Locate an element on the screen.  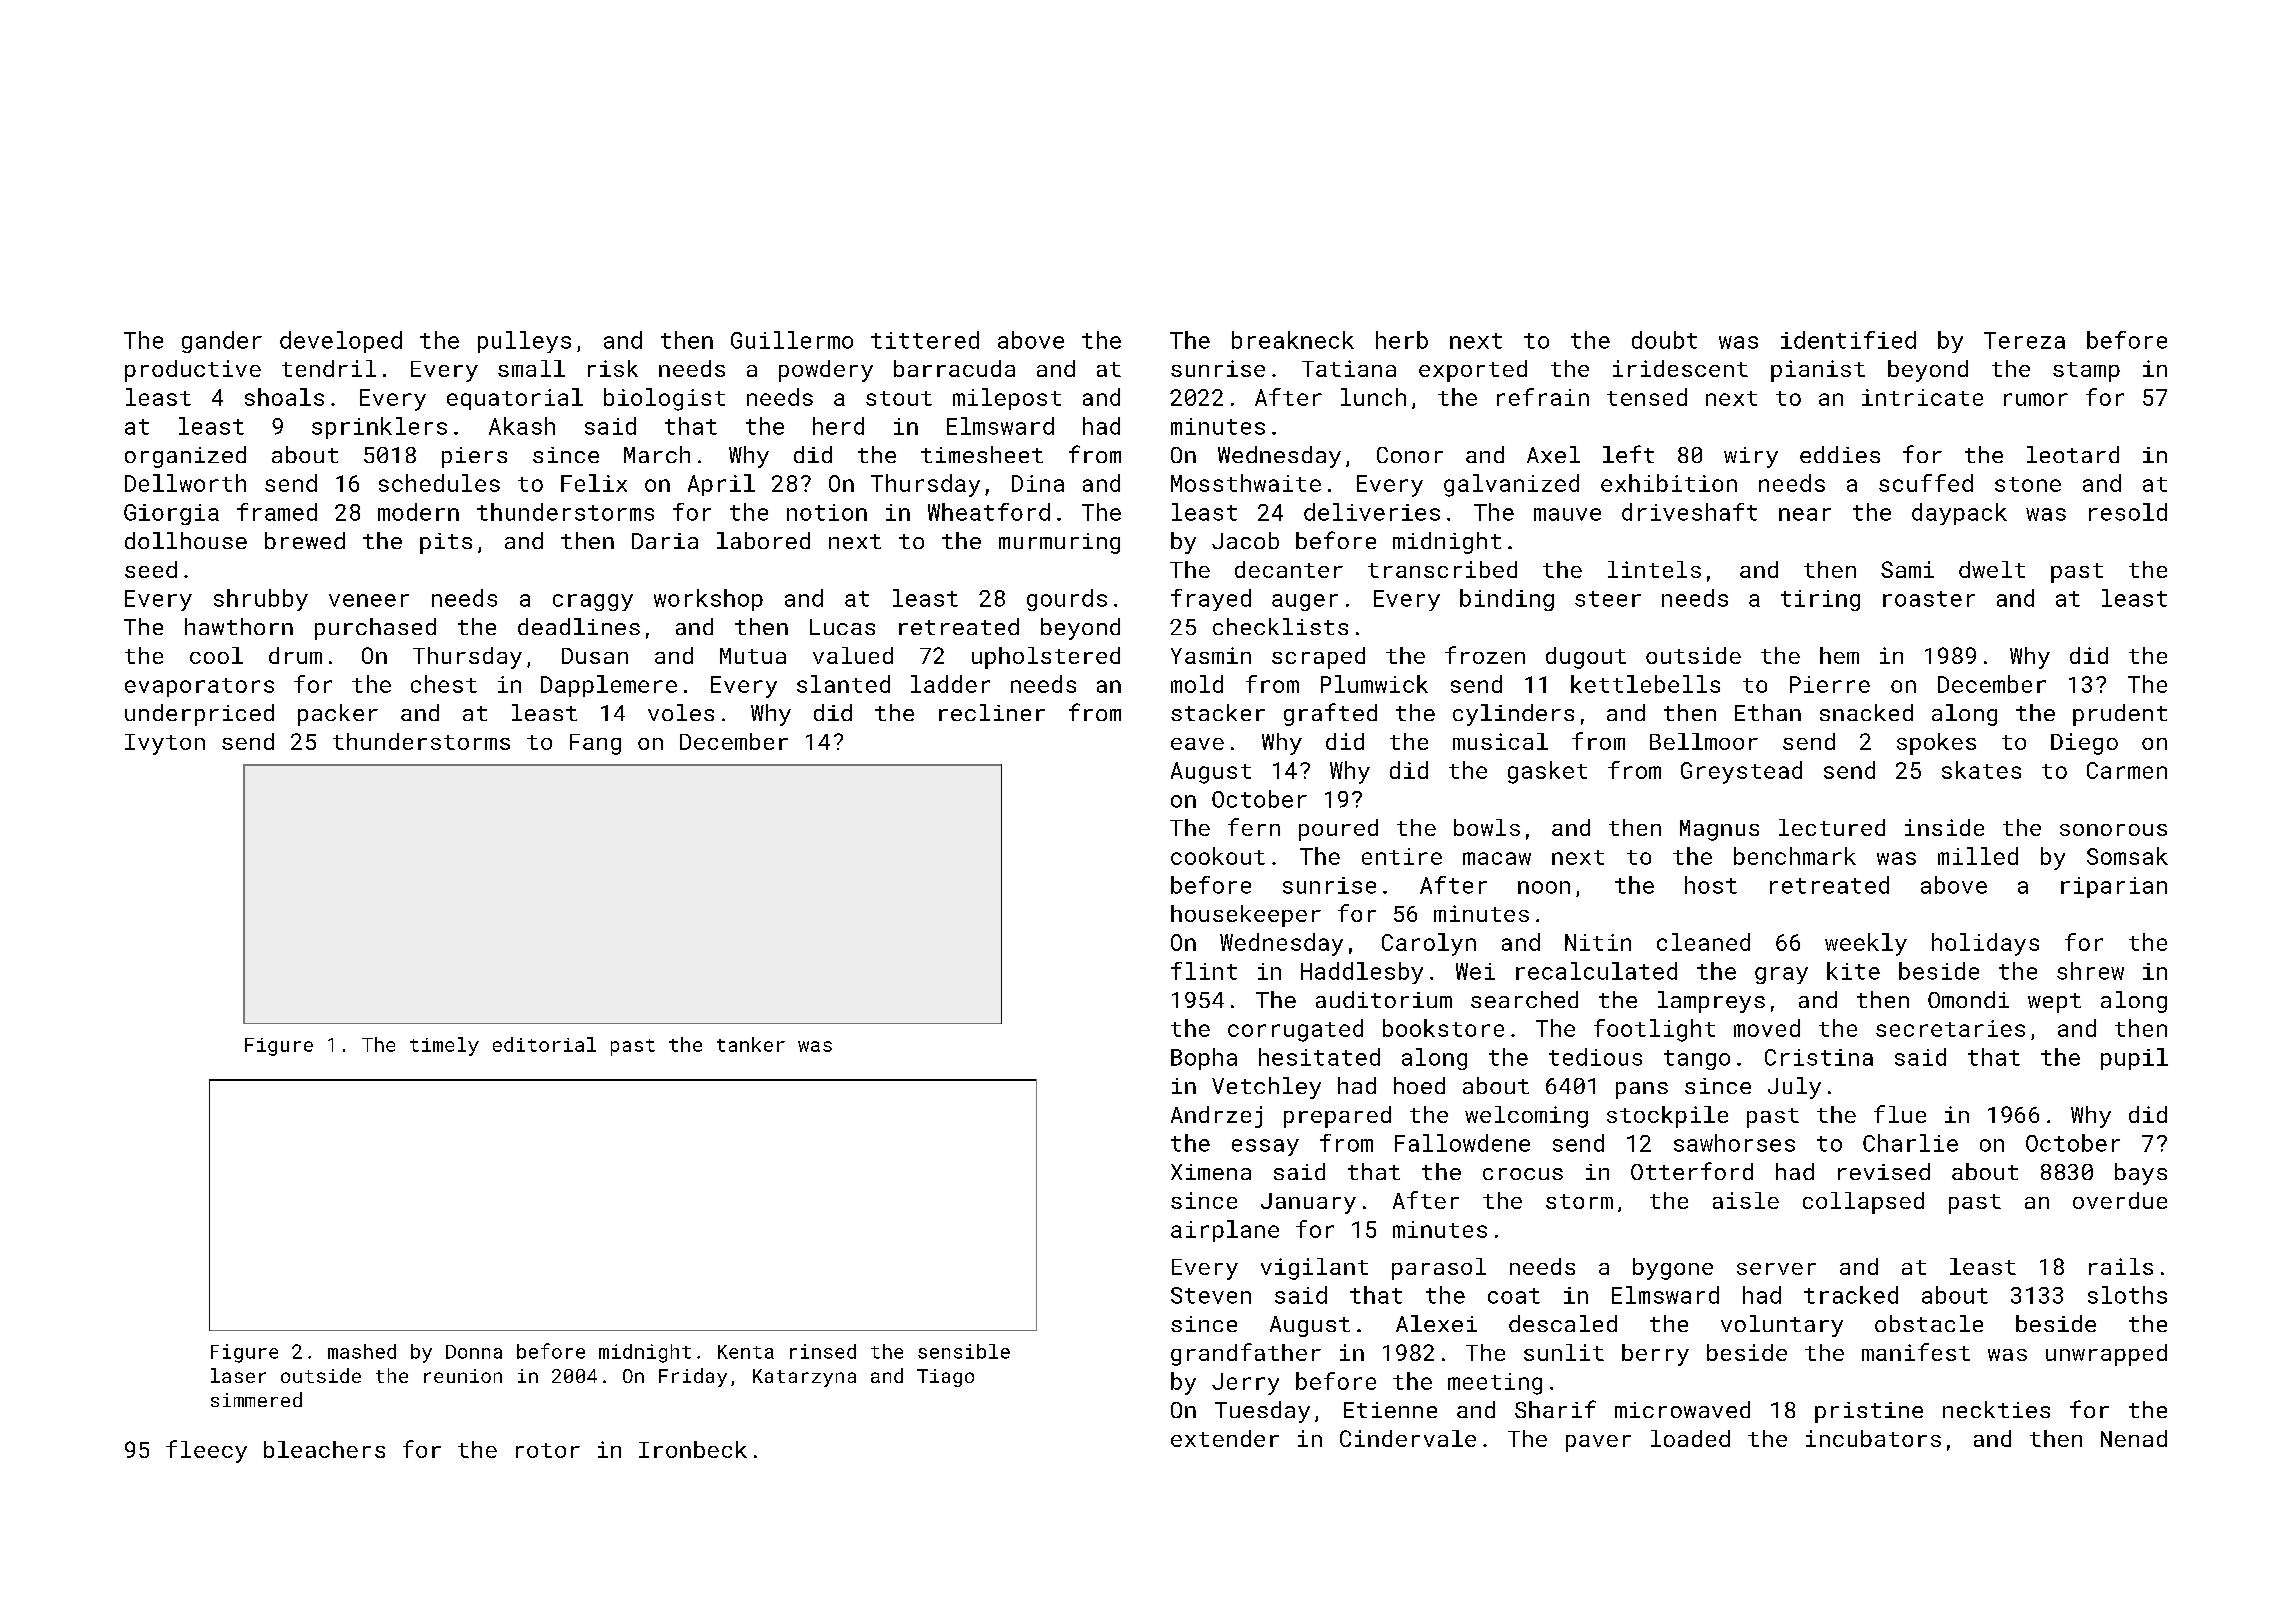
Ivyton is located at coordinates (165, 744).
